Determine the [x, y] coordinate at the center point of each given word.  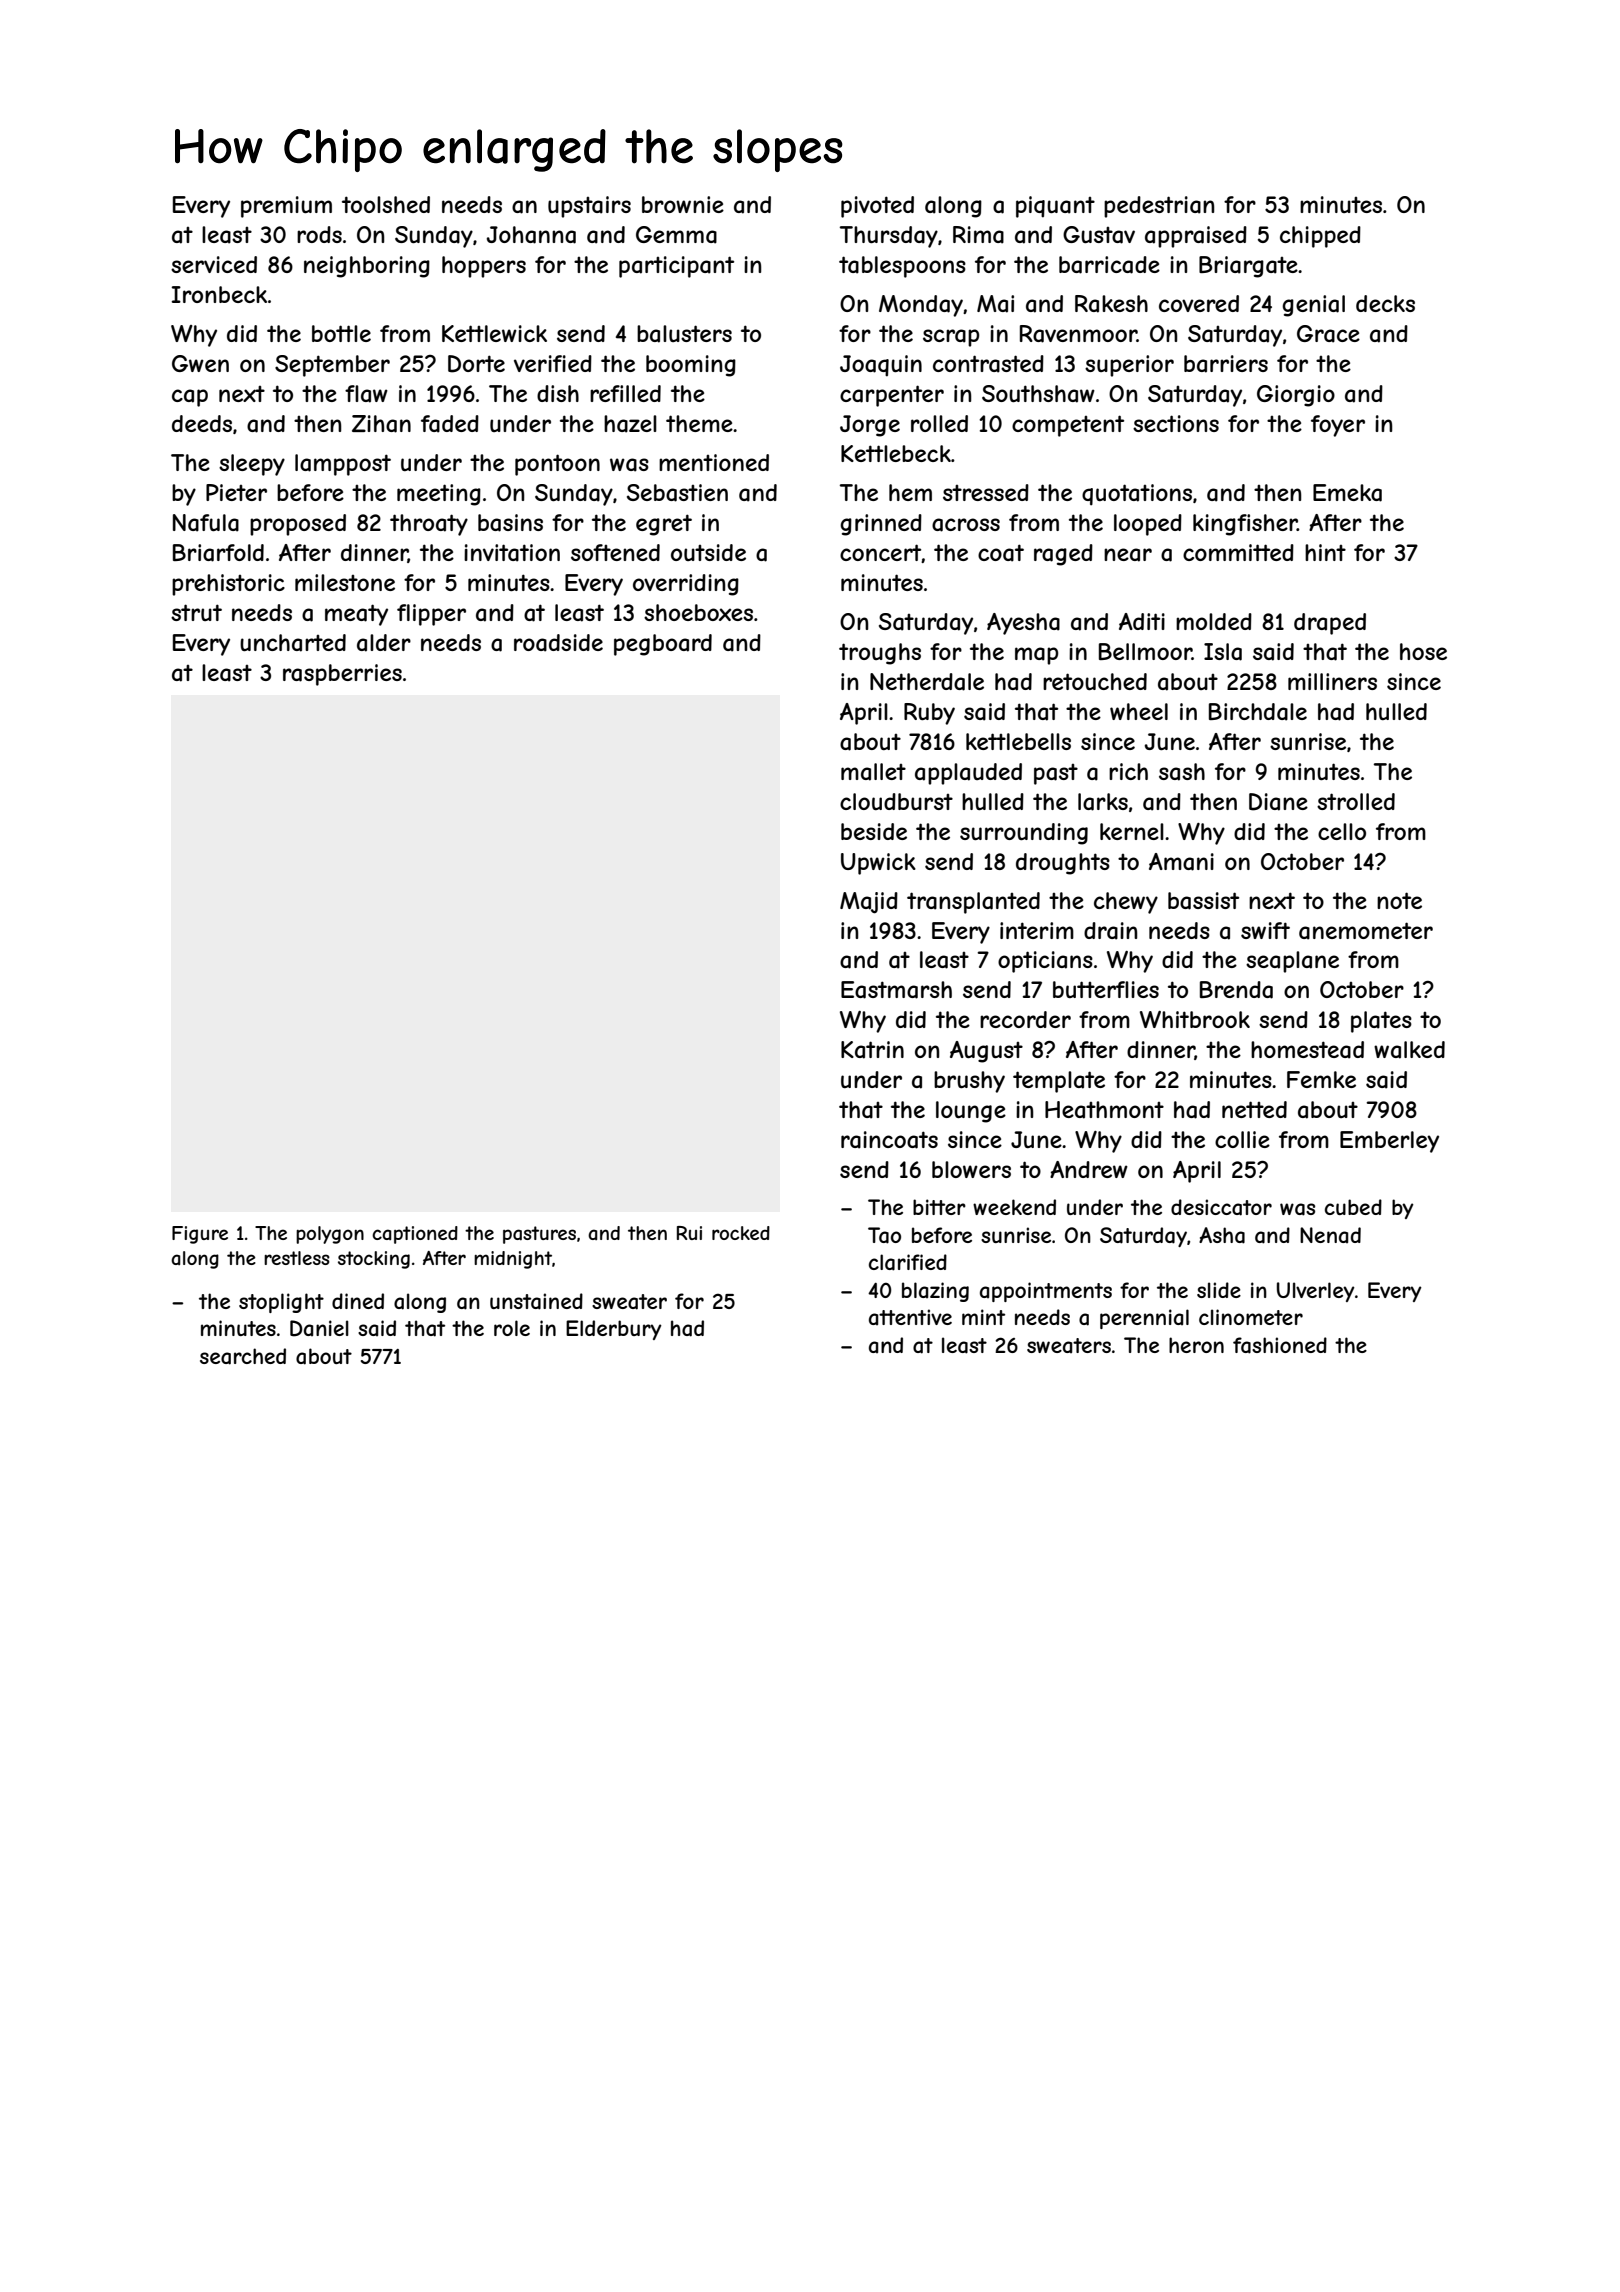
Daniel [319, 1328]
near [1128, 555]
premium [286, 207]
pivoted [877, 207]
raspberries [342, 675]
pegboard [663, 645]
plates [1381, 1022]
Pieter [236, 492]
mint [983, 1317]
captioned [415, 1235]
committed [1238, 552]
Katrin [872, 1050]
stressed [986, 492]
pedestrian [1159, 207]
